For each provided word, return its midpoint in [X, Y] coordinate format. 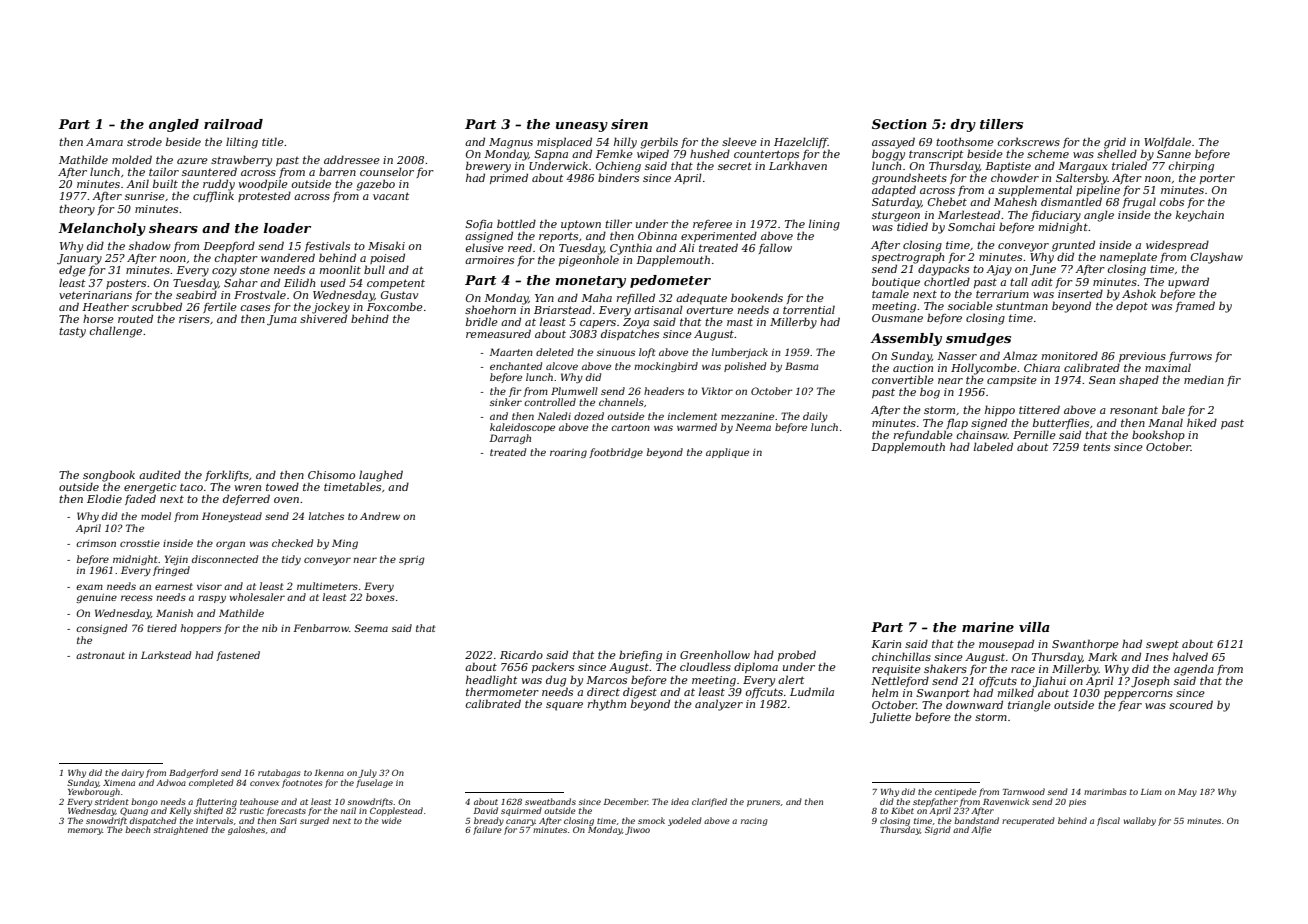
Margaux [1082, 167]
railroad [233, 124]
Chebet [947, 201]
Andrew [380, 516]
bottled [516, 223]
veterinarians [95, 295]
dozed [589, 416]
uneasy [582, 127]
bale [1173, 409]
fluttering [216, 802]
